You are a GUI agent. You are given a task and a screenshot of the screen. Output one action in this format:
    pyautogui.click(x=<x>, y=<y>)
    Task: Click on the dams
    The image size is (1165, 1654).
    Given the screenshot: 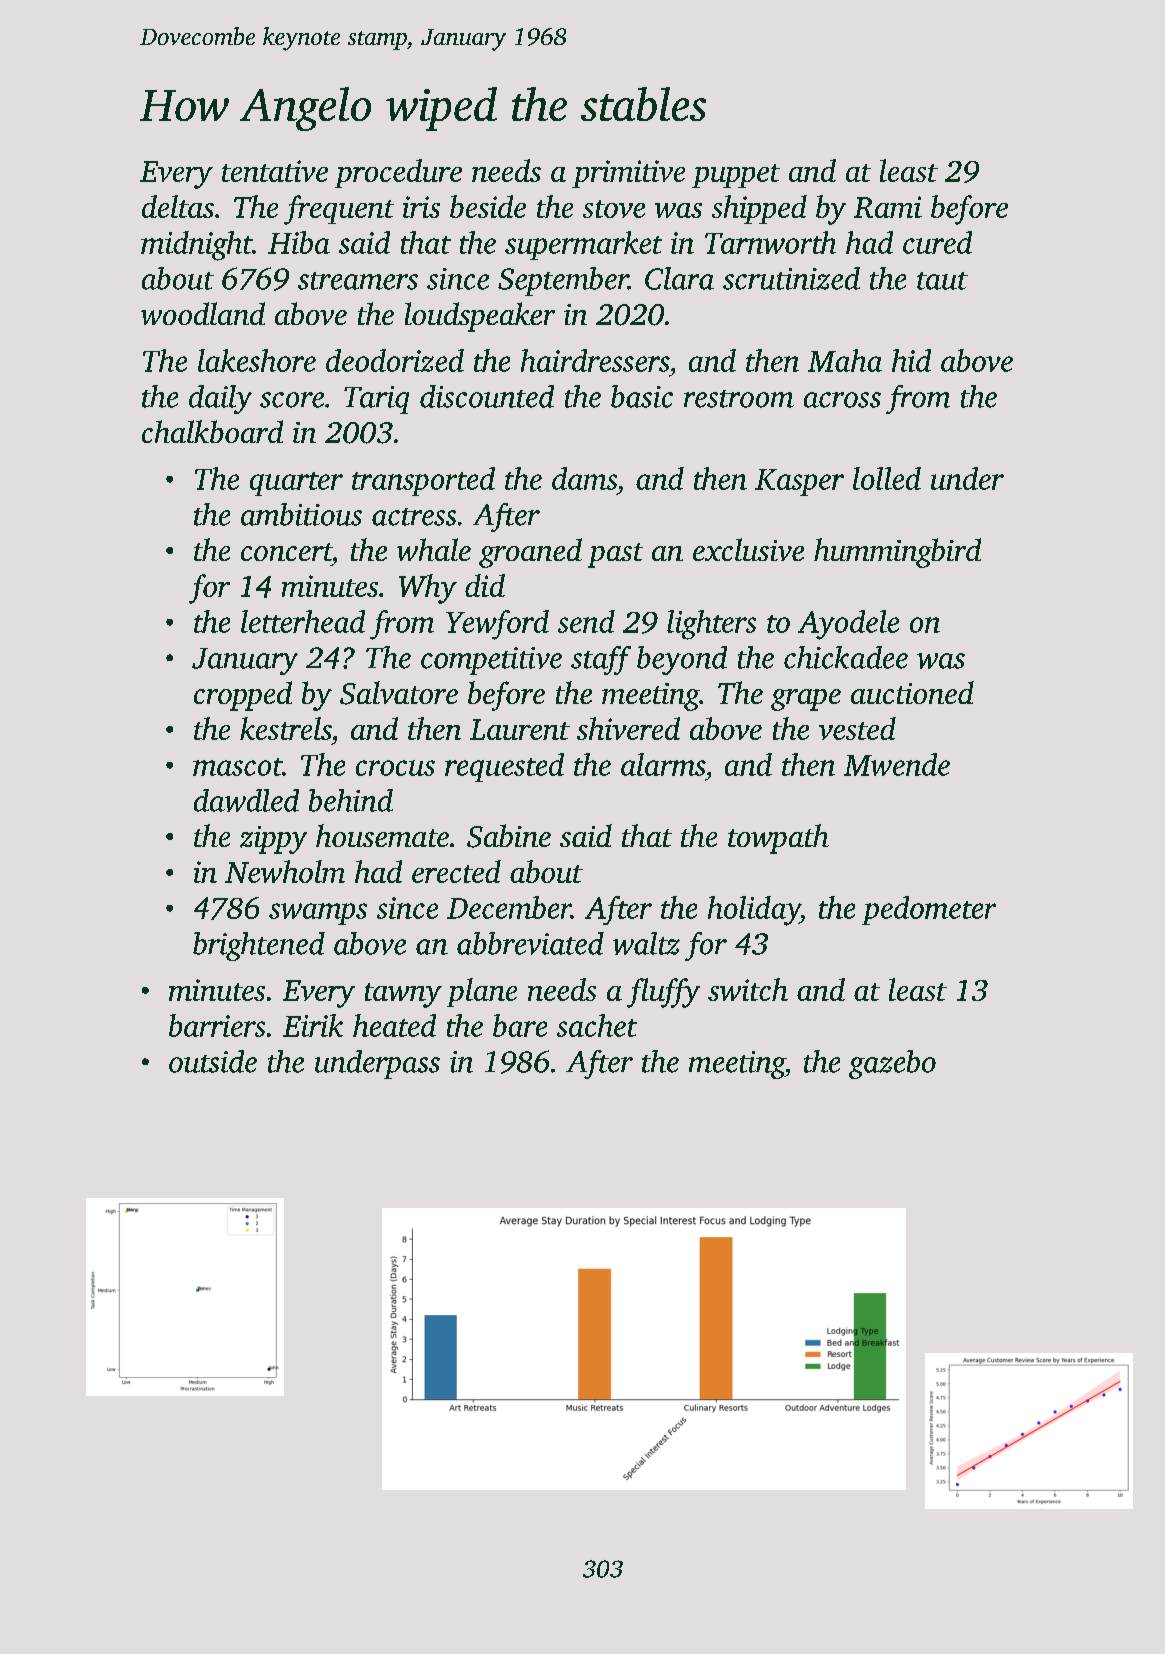 What is the action you would take?
    pyautogui.click(x=584, y=478)
